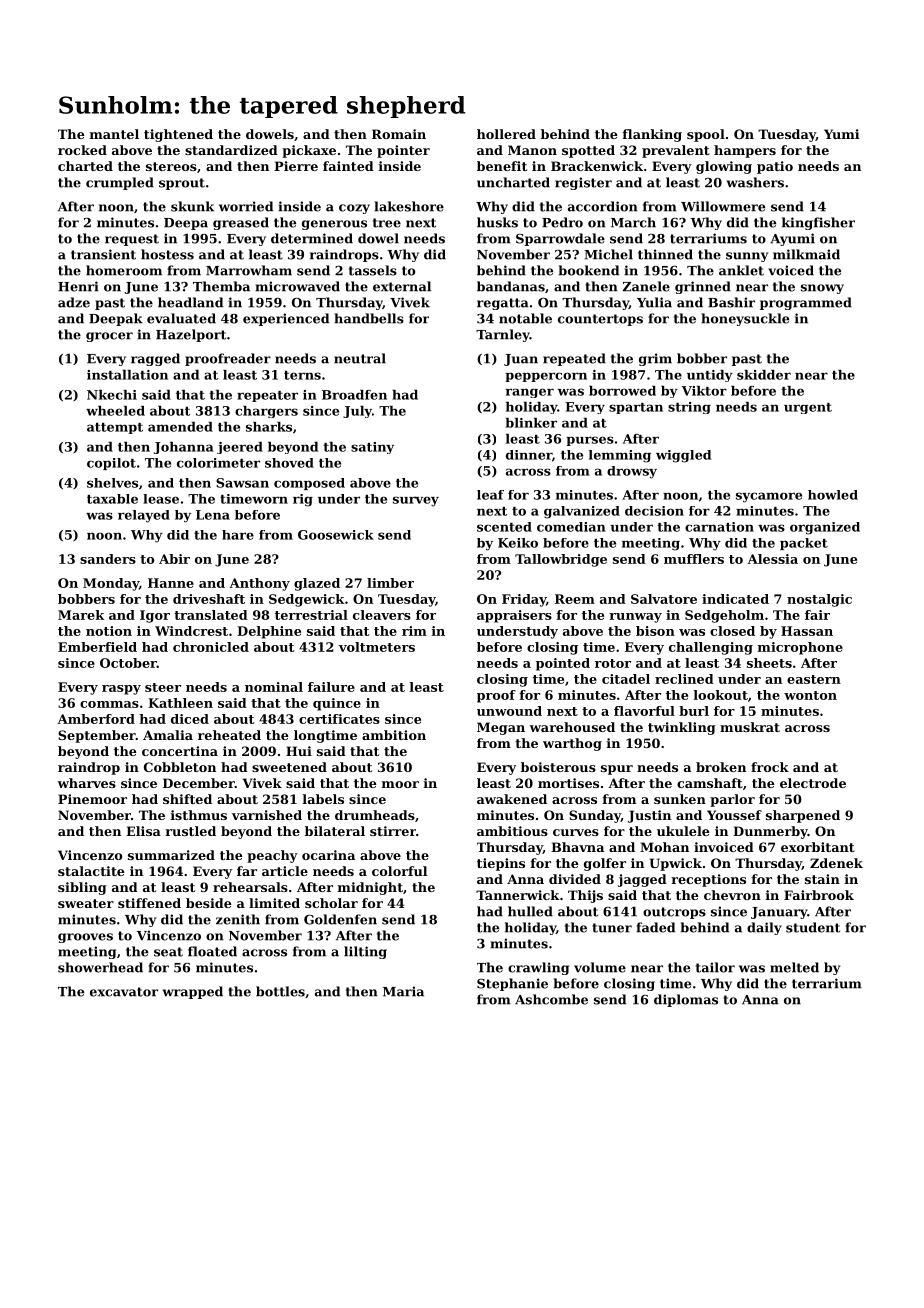 The height and width of the page is (1308, 924). I want to click on spotted, so click(588, 151).
